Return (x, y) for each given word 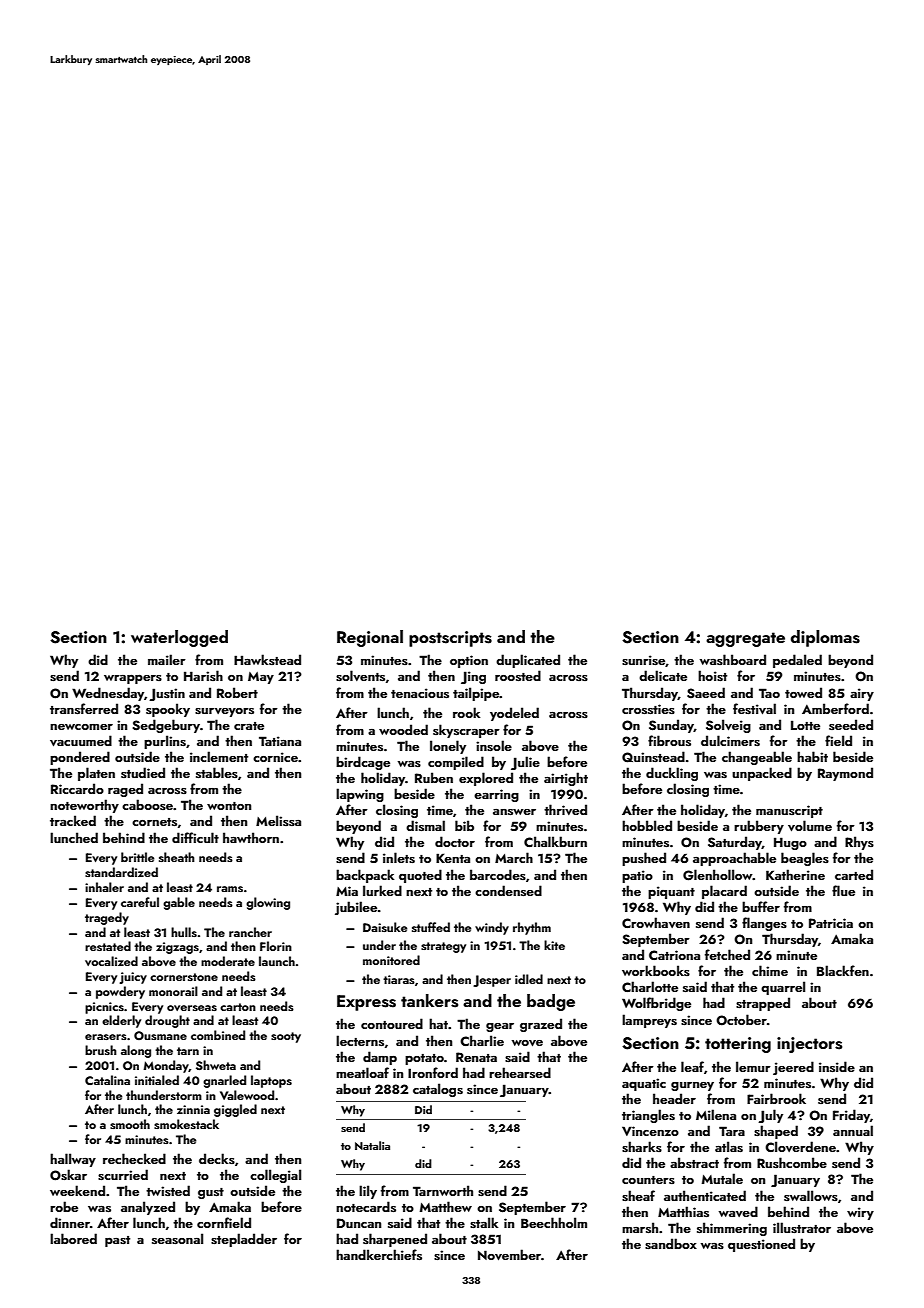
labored (73, 1238)
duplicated (528, 661)
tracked (73, 820)
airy (862, 694)
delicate (663, 675)
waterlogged (179, 638)
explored (486, 779)
